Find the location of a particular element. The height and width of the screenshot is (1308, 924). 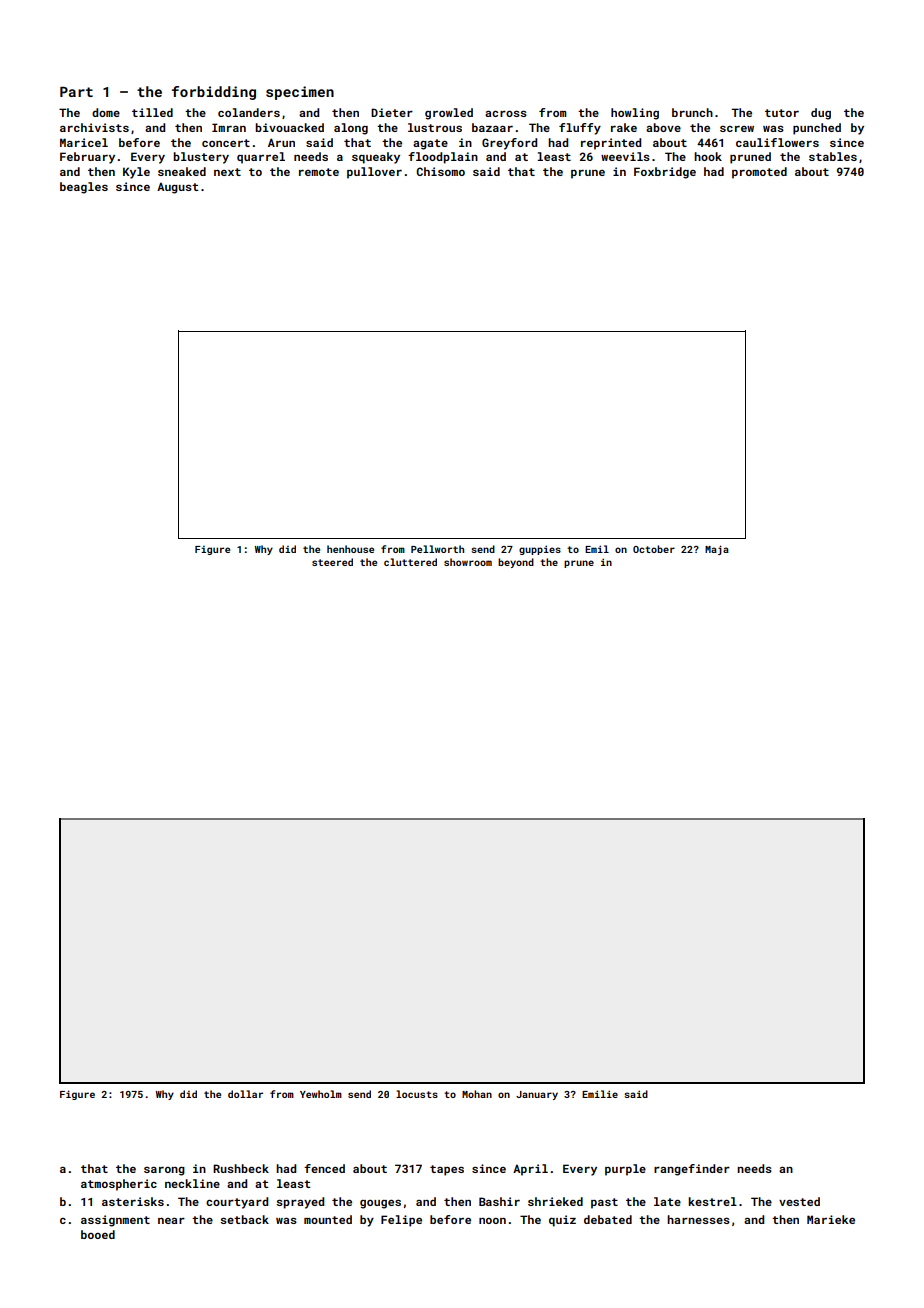

remote is located at coordinates (319, 172).
